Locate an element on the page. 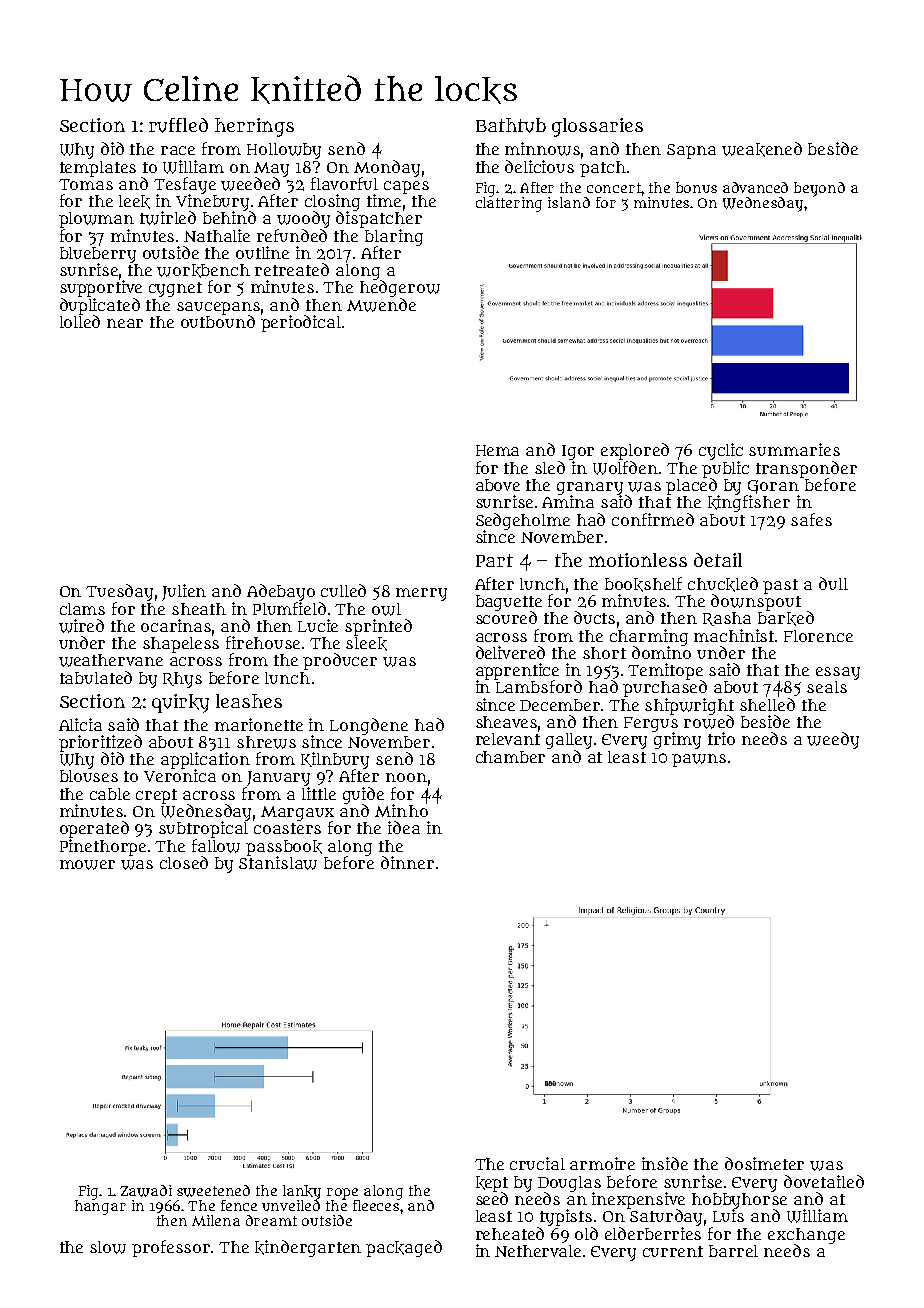 The image size is (924, 1308). sweetened is located at coordinates (213, 1191).
